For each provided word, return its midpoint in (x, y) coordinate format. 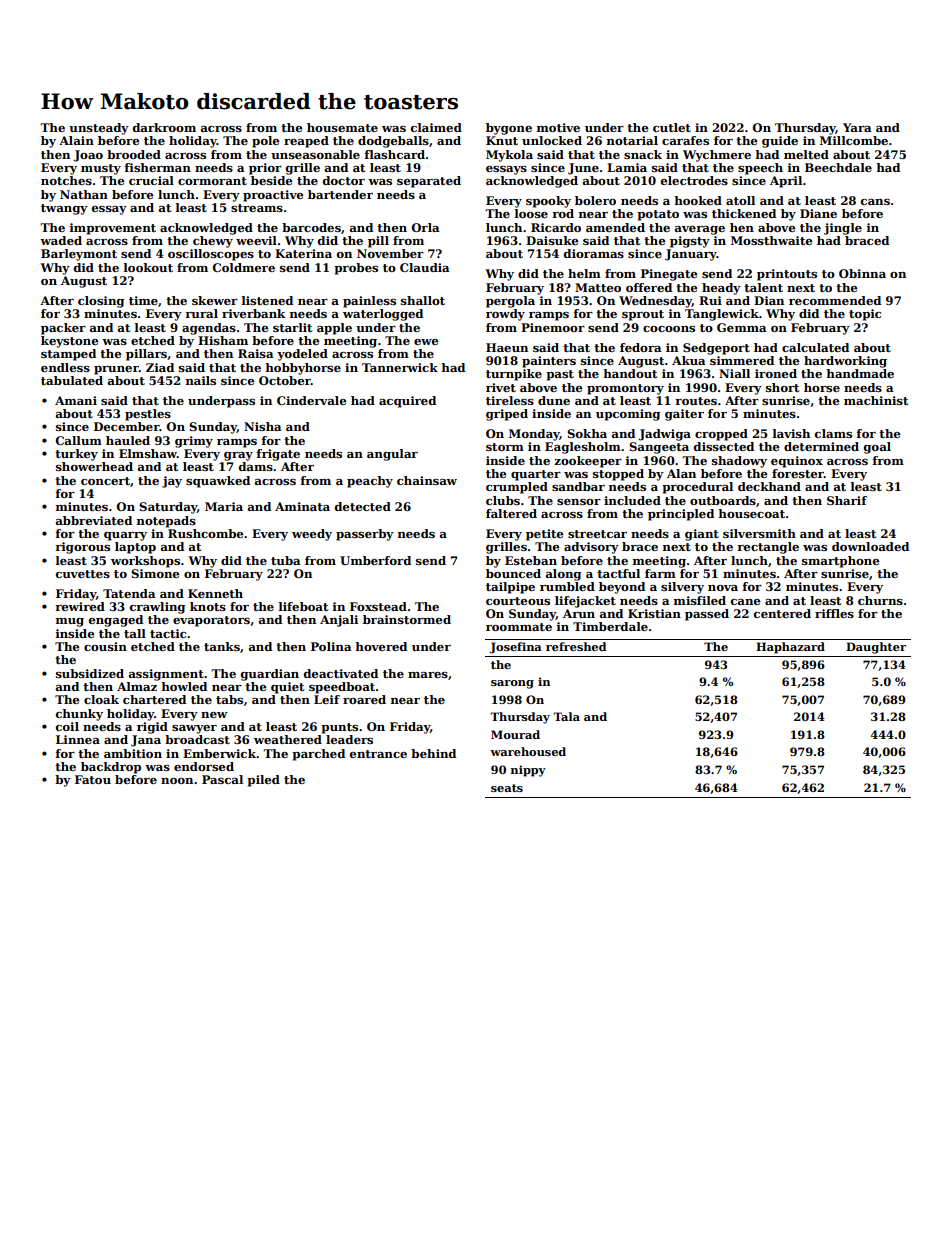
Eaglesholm (583, 448)
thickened (744, 213)
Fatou (93, 779)
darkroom (164, 127)
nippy (528, 771)
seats (507, 788)
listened (267, 300)
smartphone (840, 562)
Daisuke (552, 240)
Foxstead (378, 606)
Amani (76, 400)
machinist (876, 400)
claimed (436, 127)
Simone (155, 573)
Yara (857, 127)
